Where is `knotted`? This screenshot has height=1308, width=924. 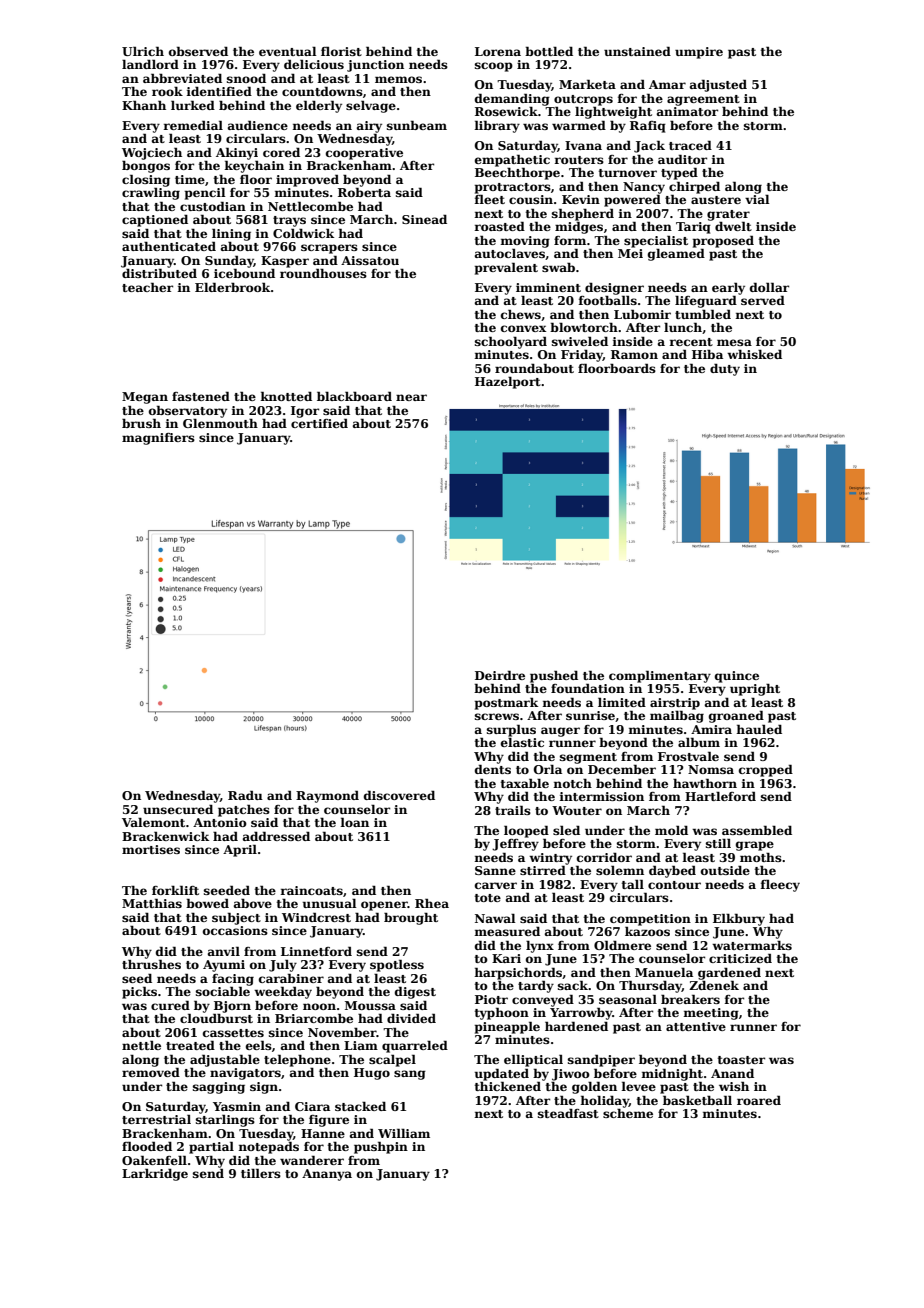 knotted is located at coordinates (286, 396).
